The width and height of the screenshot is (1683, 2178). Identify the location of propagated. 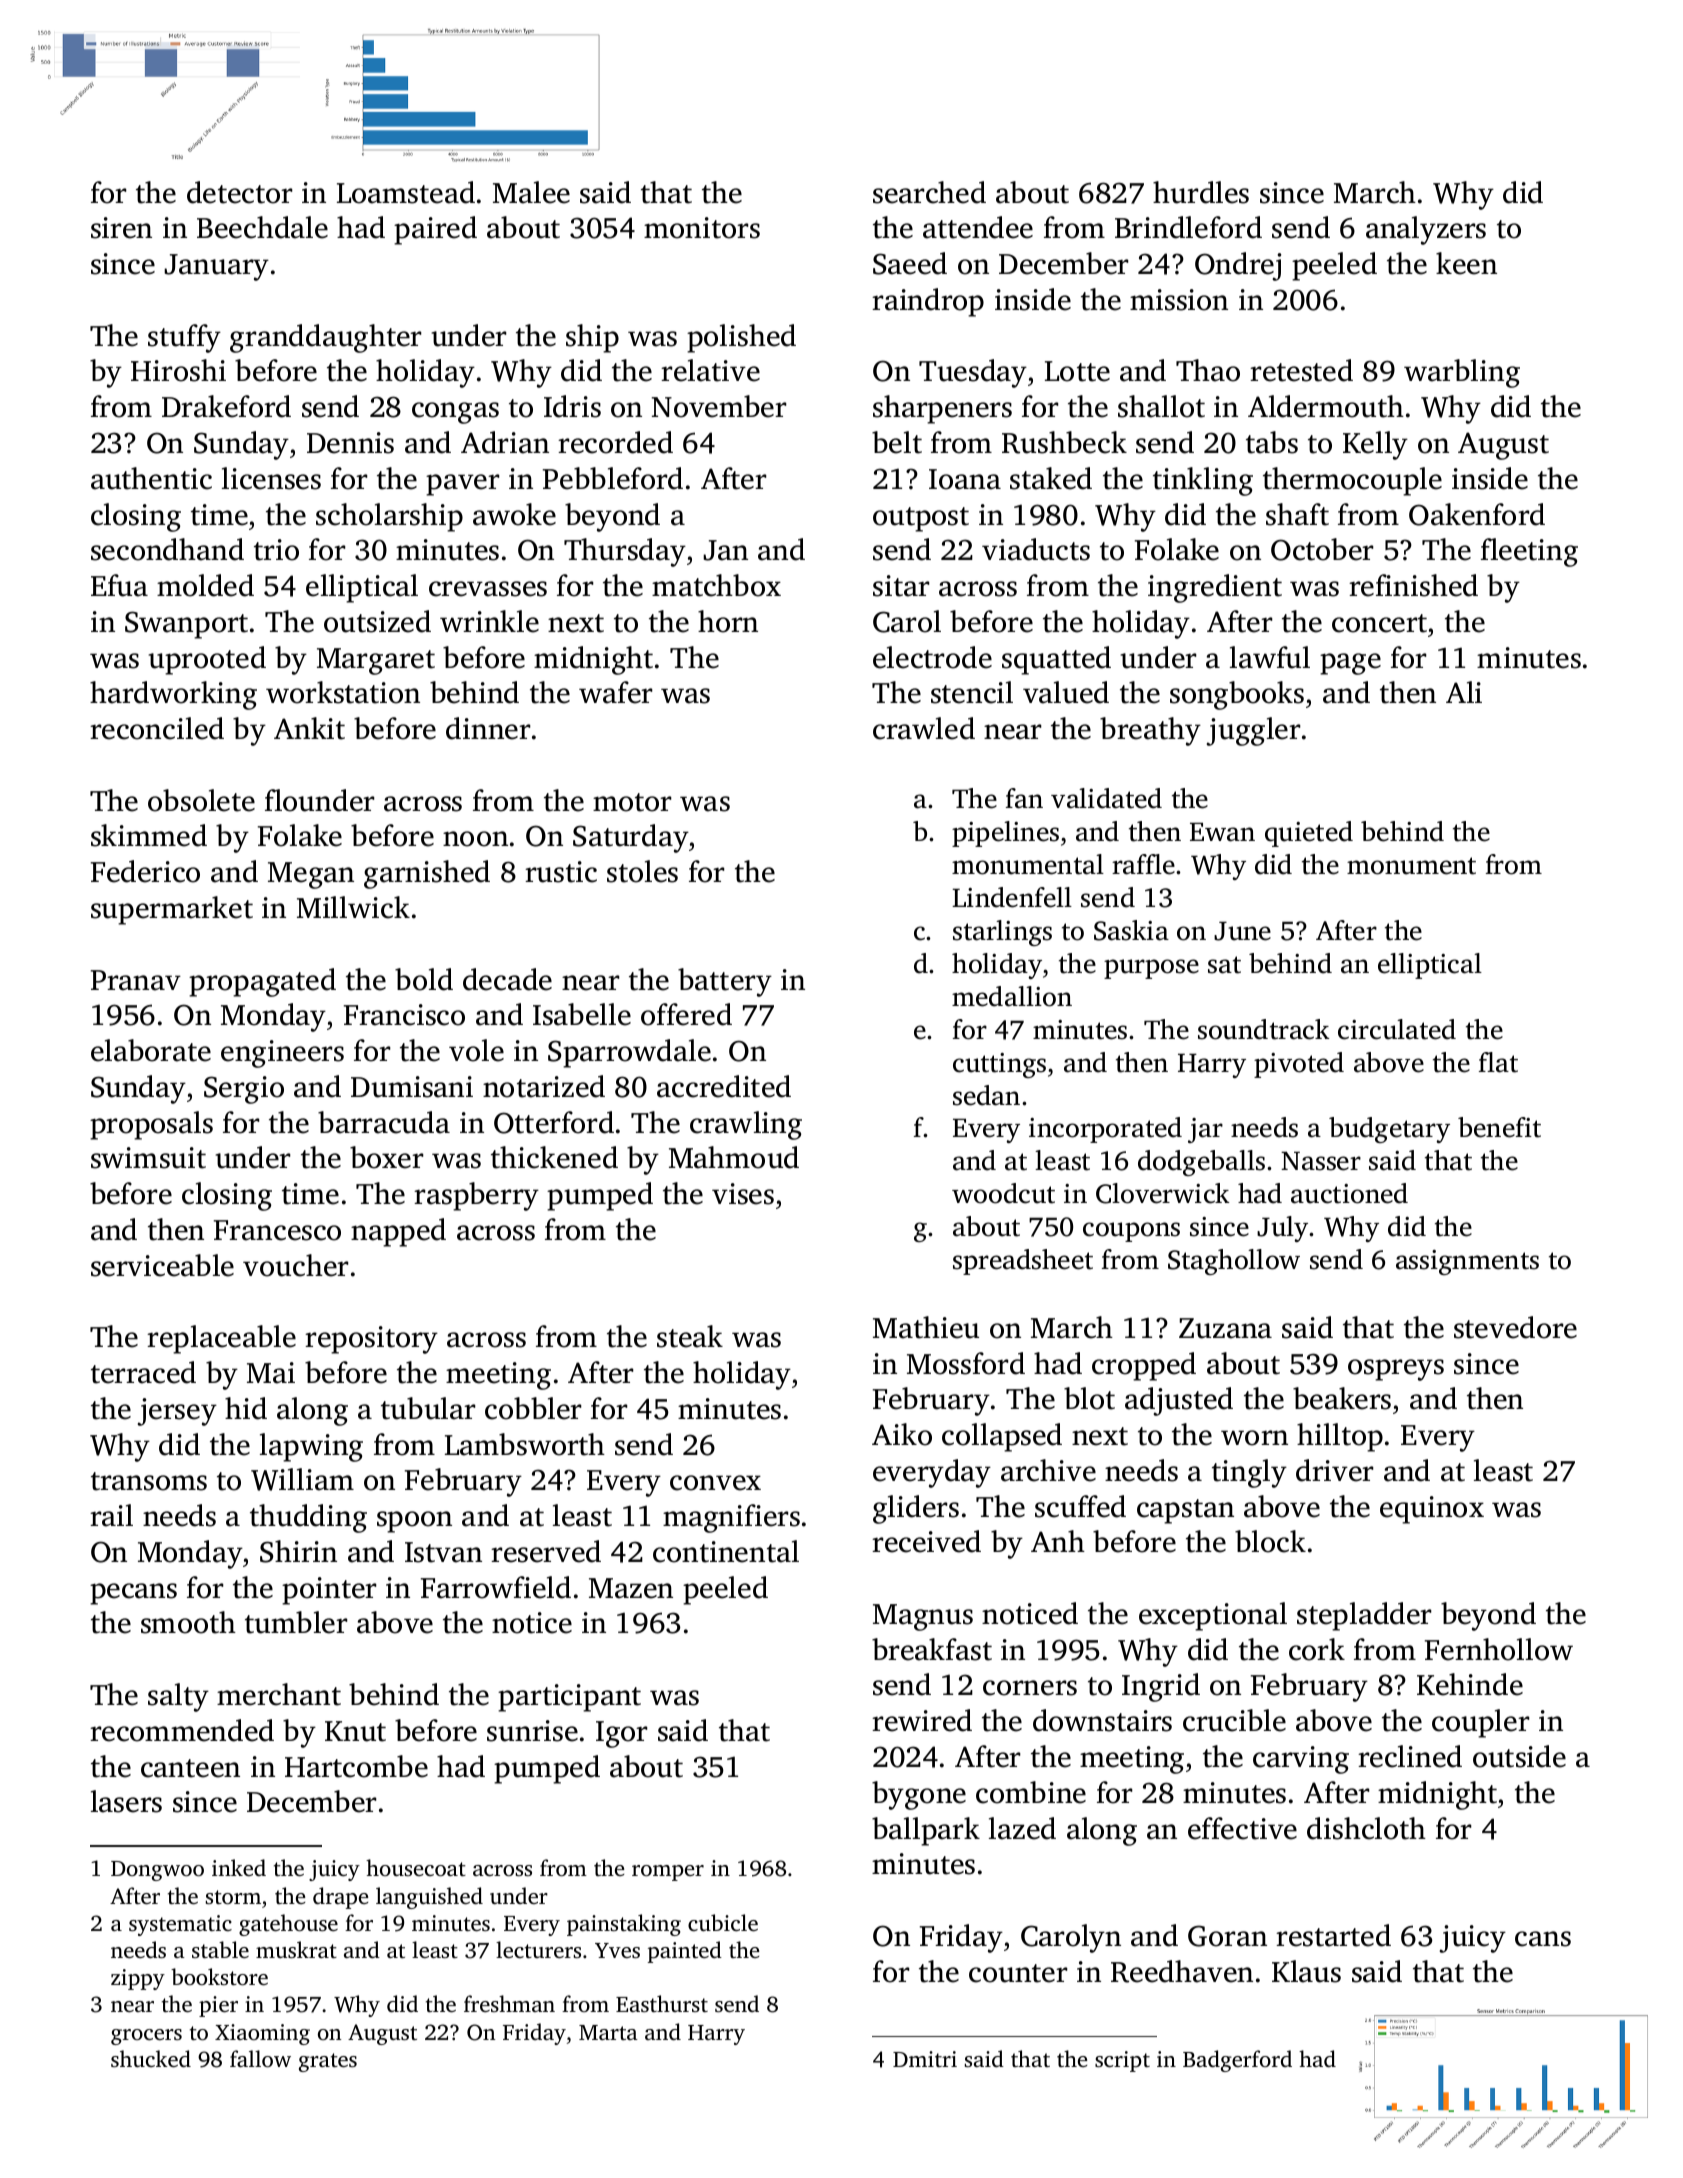
(262, 982).
